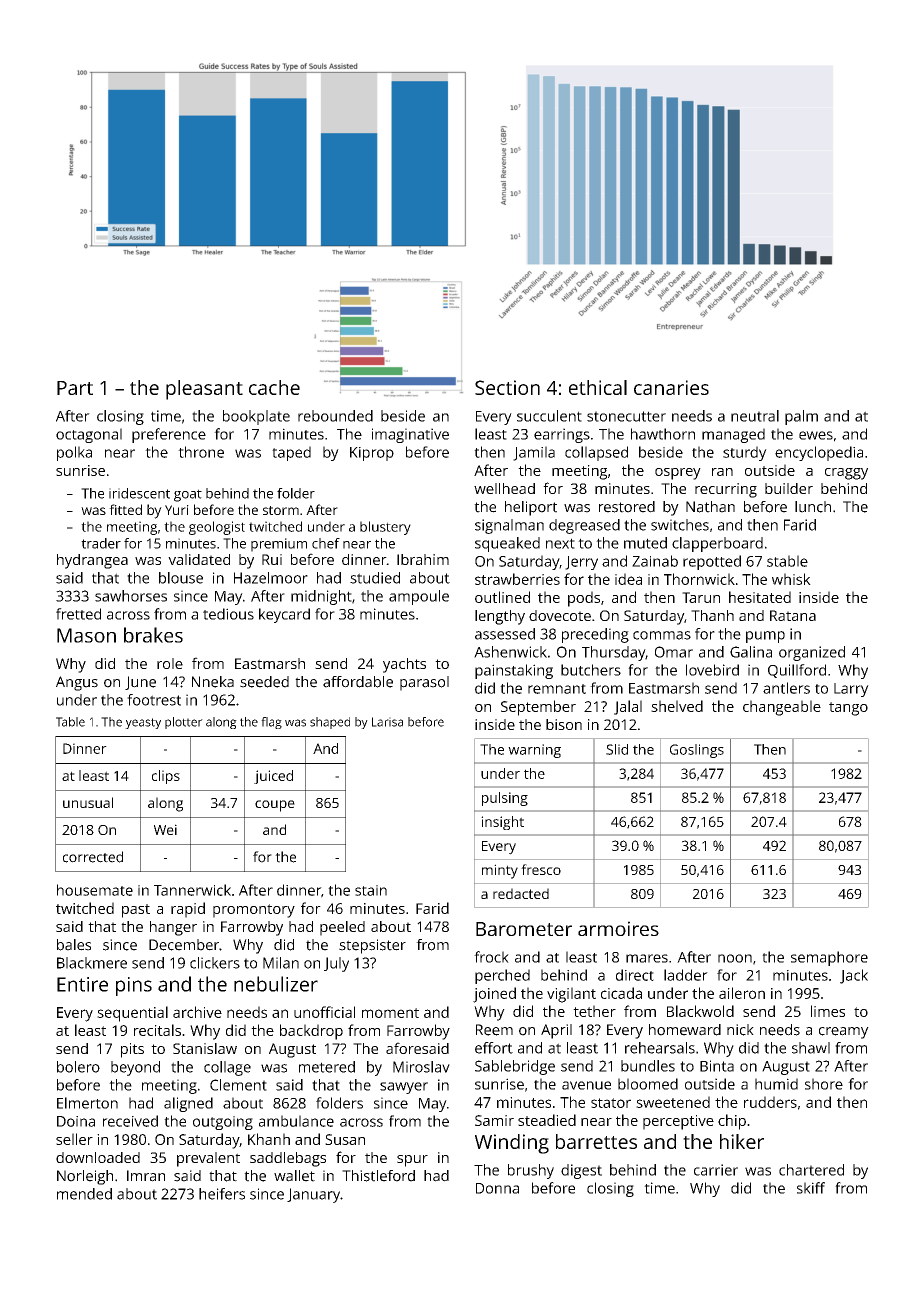 The height and width of the document is (1308, 924). Describe the element at coordinates (494, 1120) in the document. I see `Samir` at that location.
